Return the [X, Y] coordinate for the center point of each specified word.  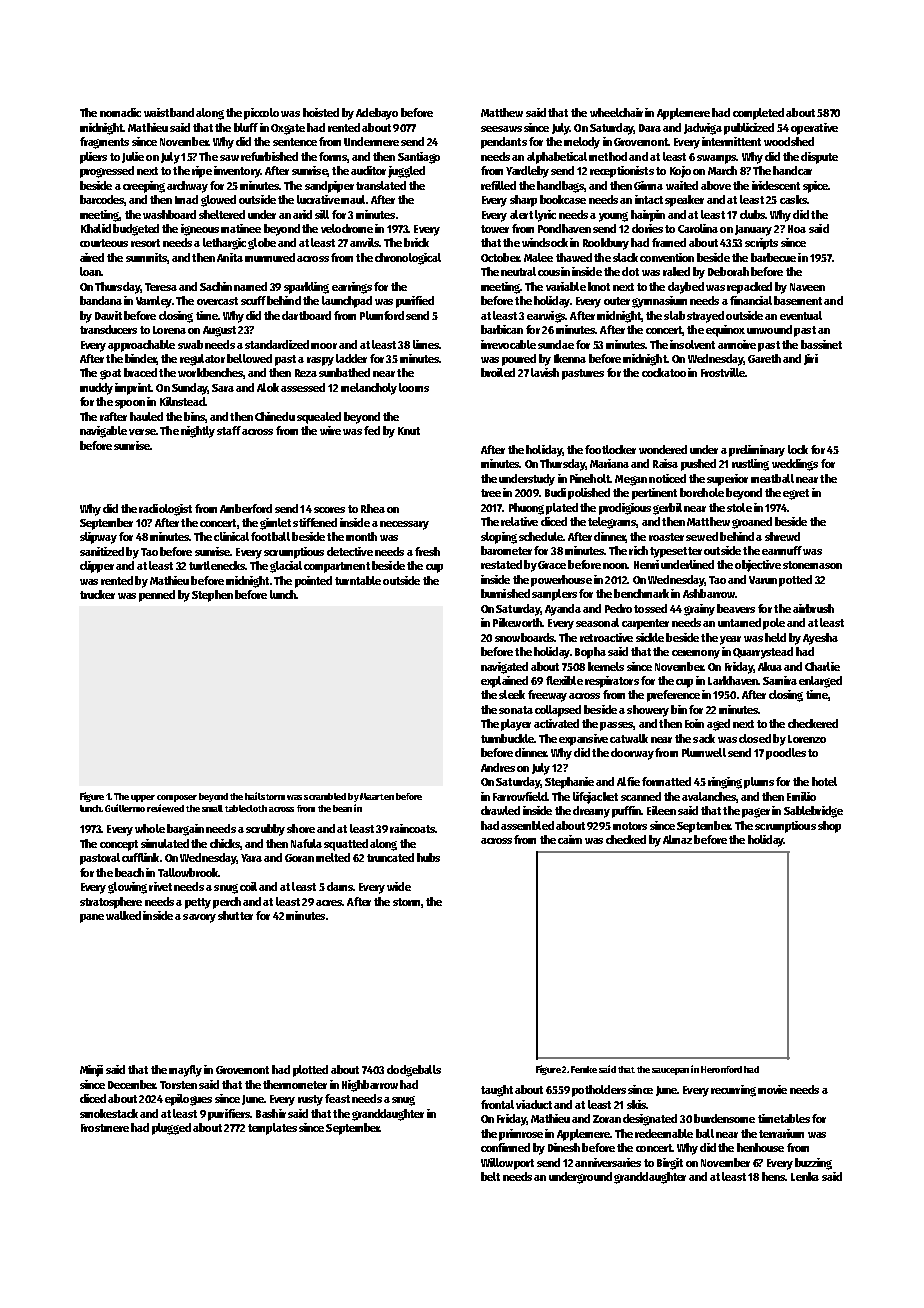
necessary [404, 525]
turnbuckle [507, 738]
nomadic [120, 112]
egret [796, 494]
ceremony [696, 654]
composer [177, 798]
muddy [96, 389]
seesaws [501, 129]
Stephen [212, 596]
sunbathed [344, 372]
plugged [171, 1129]
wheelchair [616, 112]
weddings [795, 465]
